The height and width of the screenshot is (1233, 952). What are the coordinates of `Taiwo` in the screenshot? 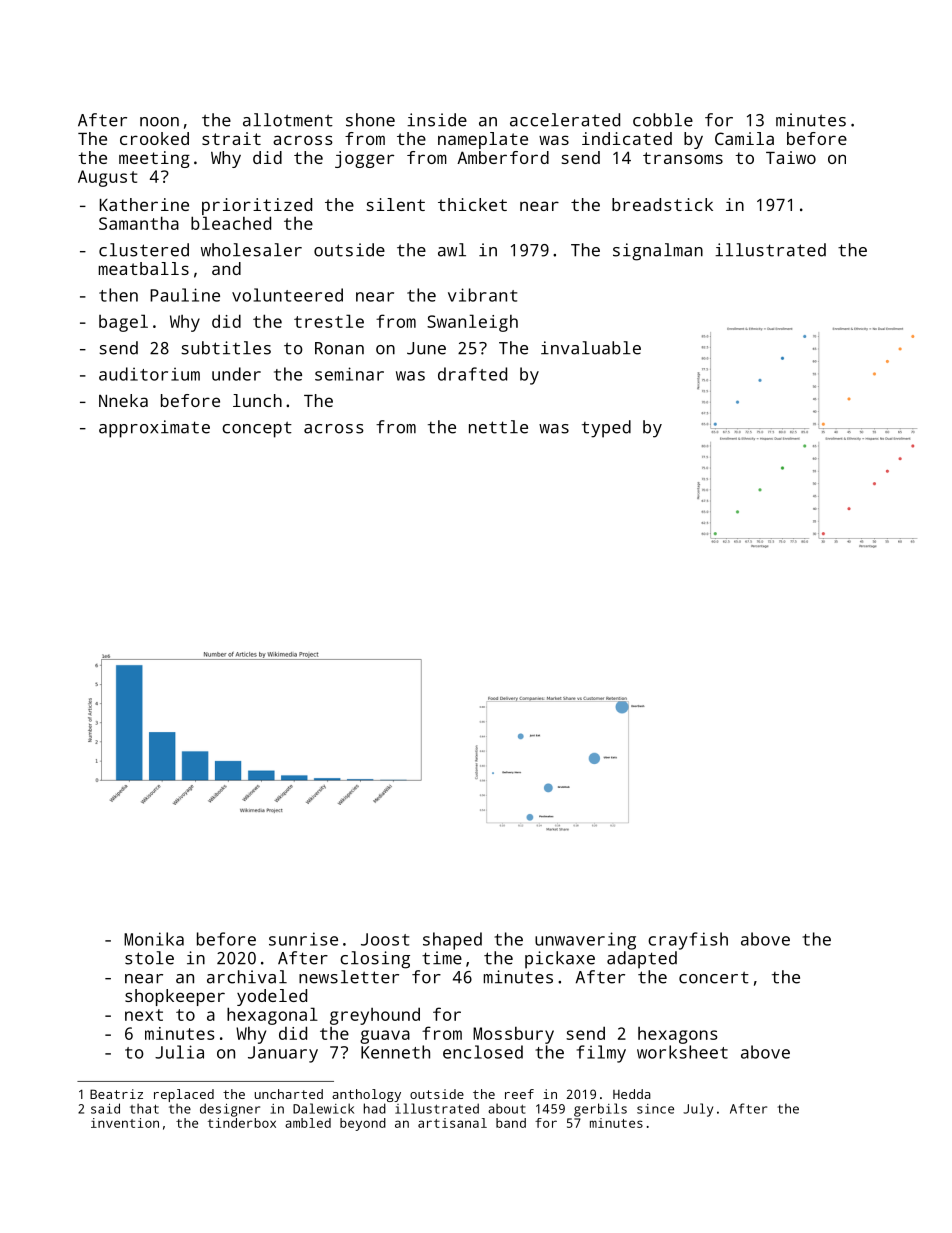 It's located at (791, 157).
